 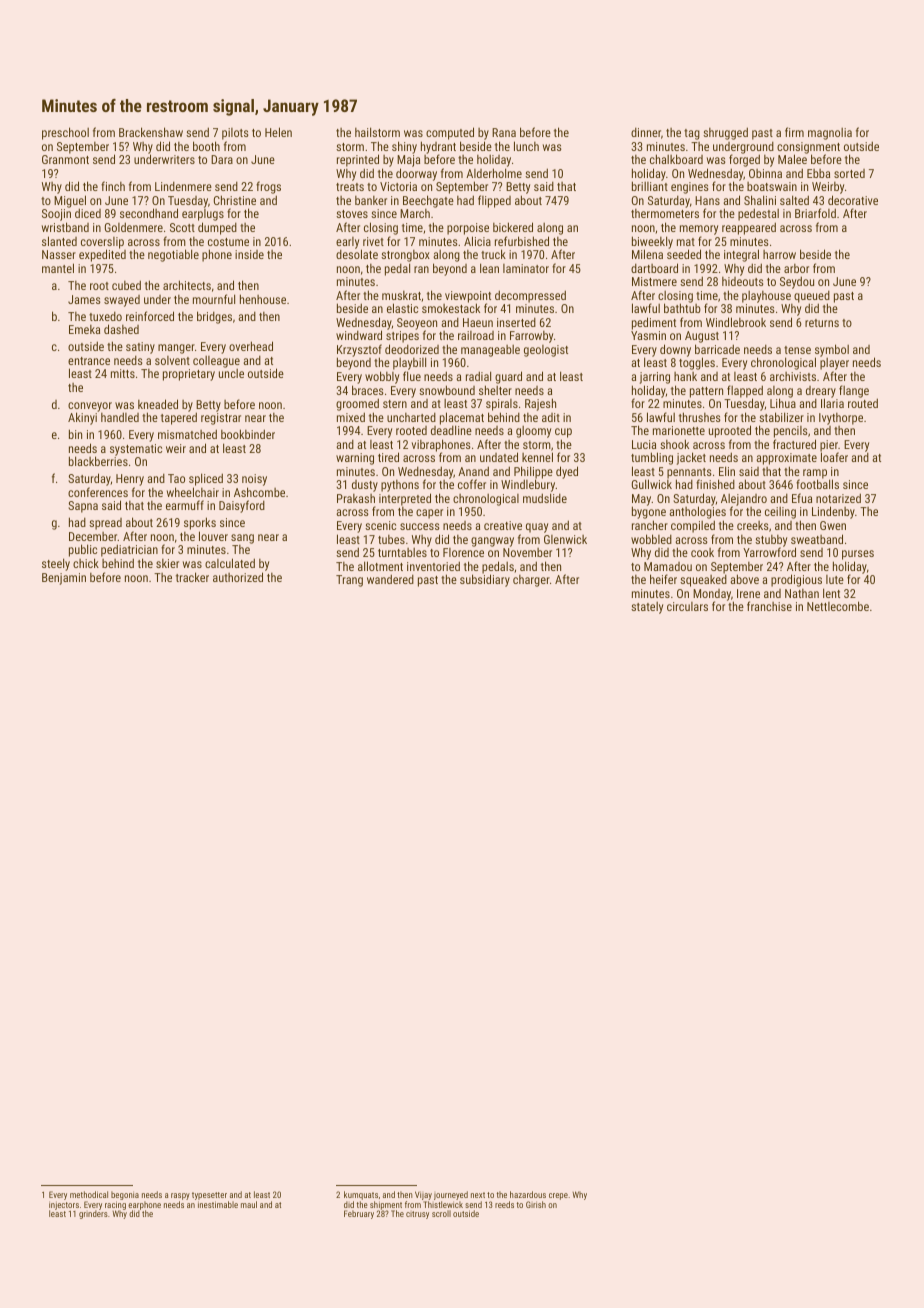 I want to click on Vijay, so click(x=423, y=1195).
